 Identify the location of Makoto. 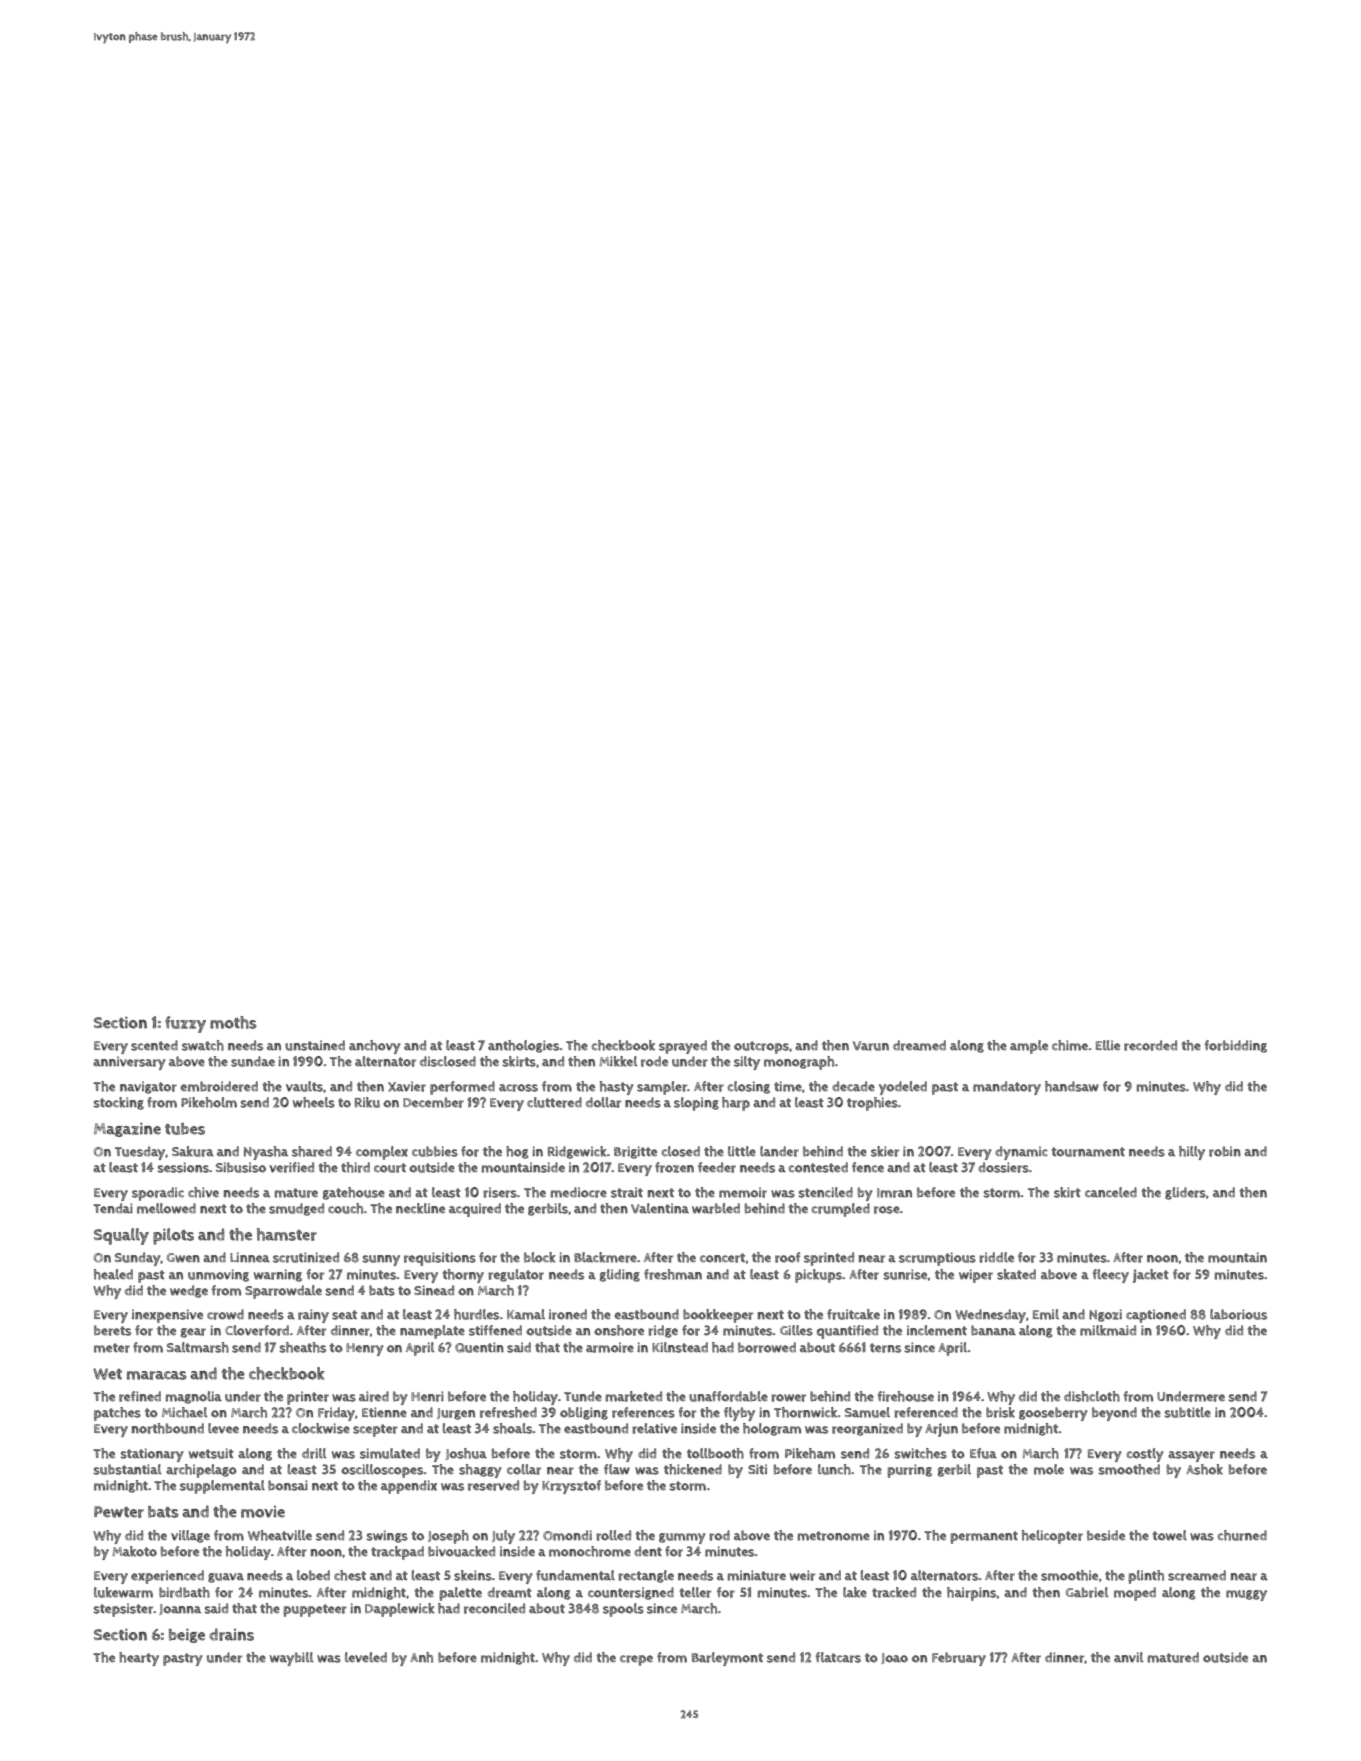
(134, 1551).
